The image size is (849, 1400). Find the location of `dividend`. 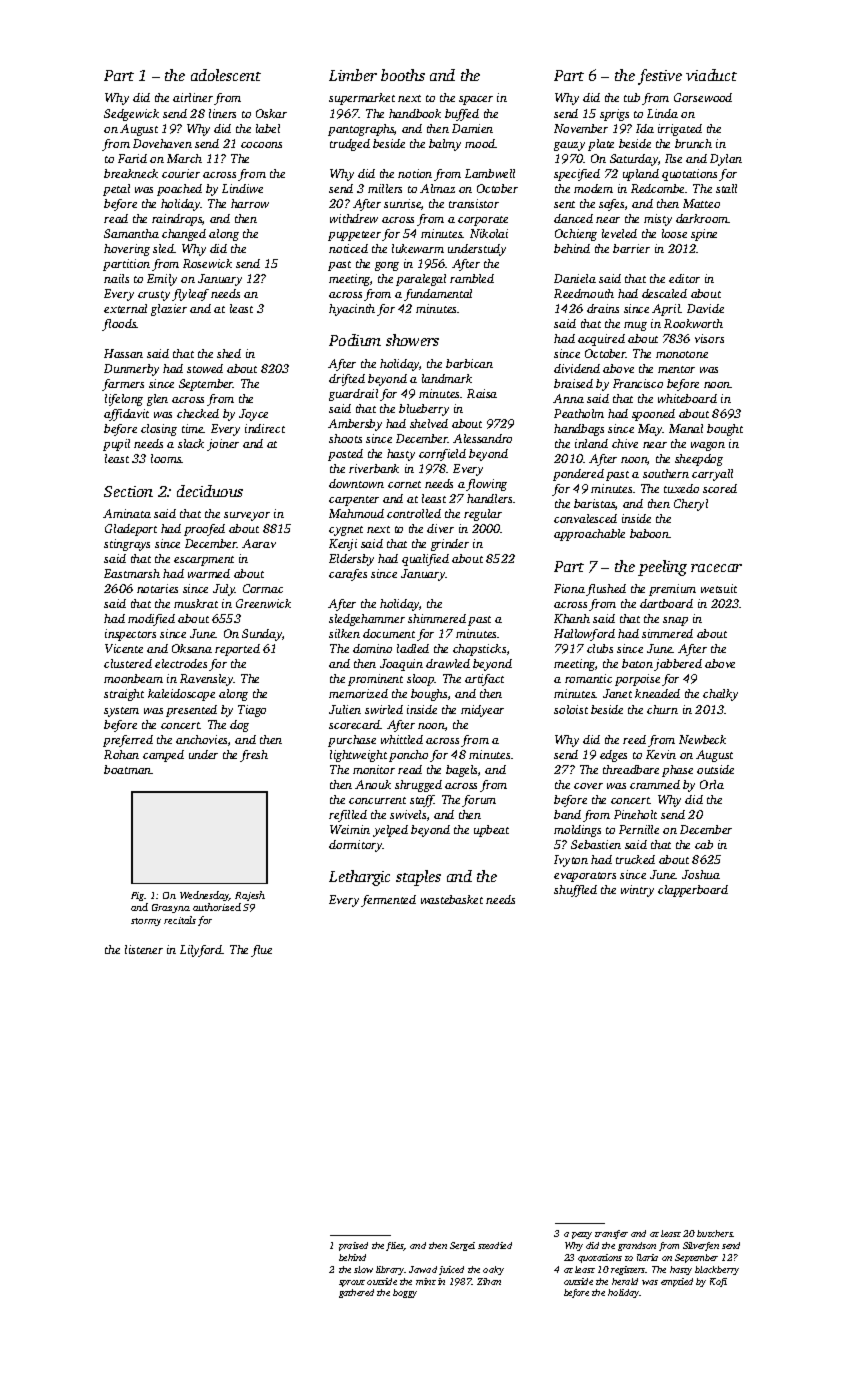

dividend is located at coordinates (577, 368).
